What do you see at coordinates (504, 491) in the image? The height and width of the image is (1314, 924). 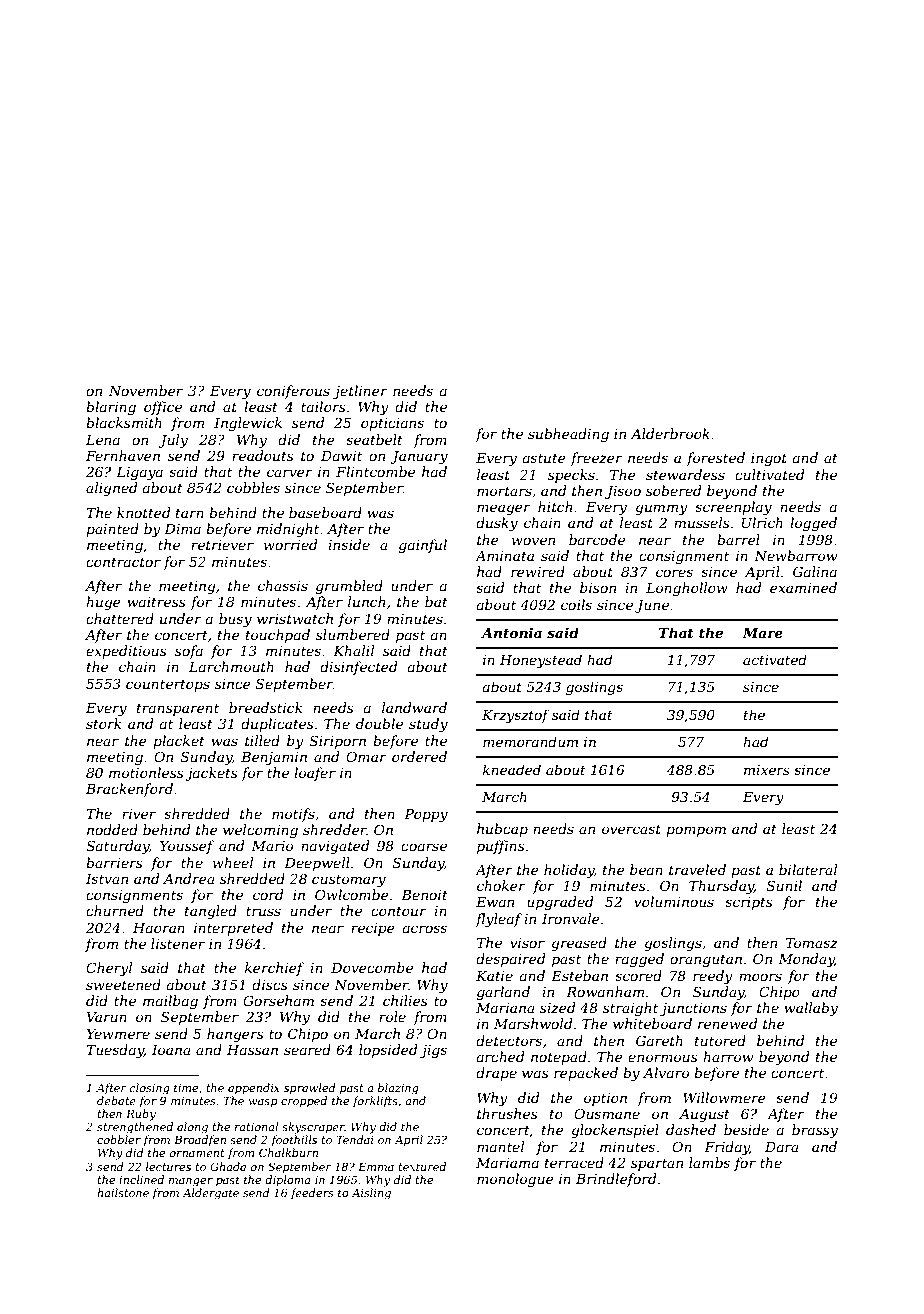 I see `mortars` at bounding box center [504, 491].
